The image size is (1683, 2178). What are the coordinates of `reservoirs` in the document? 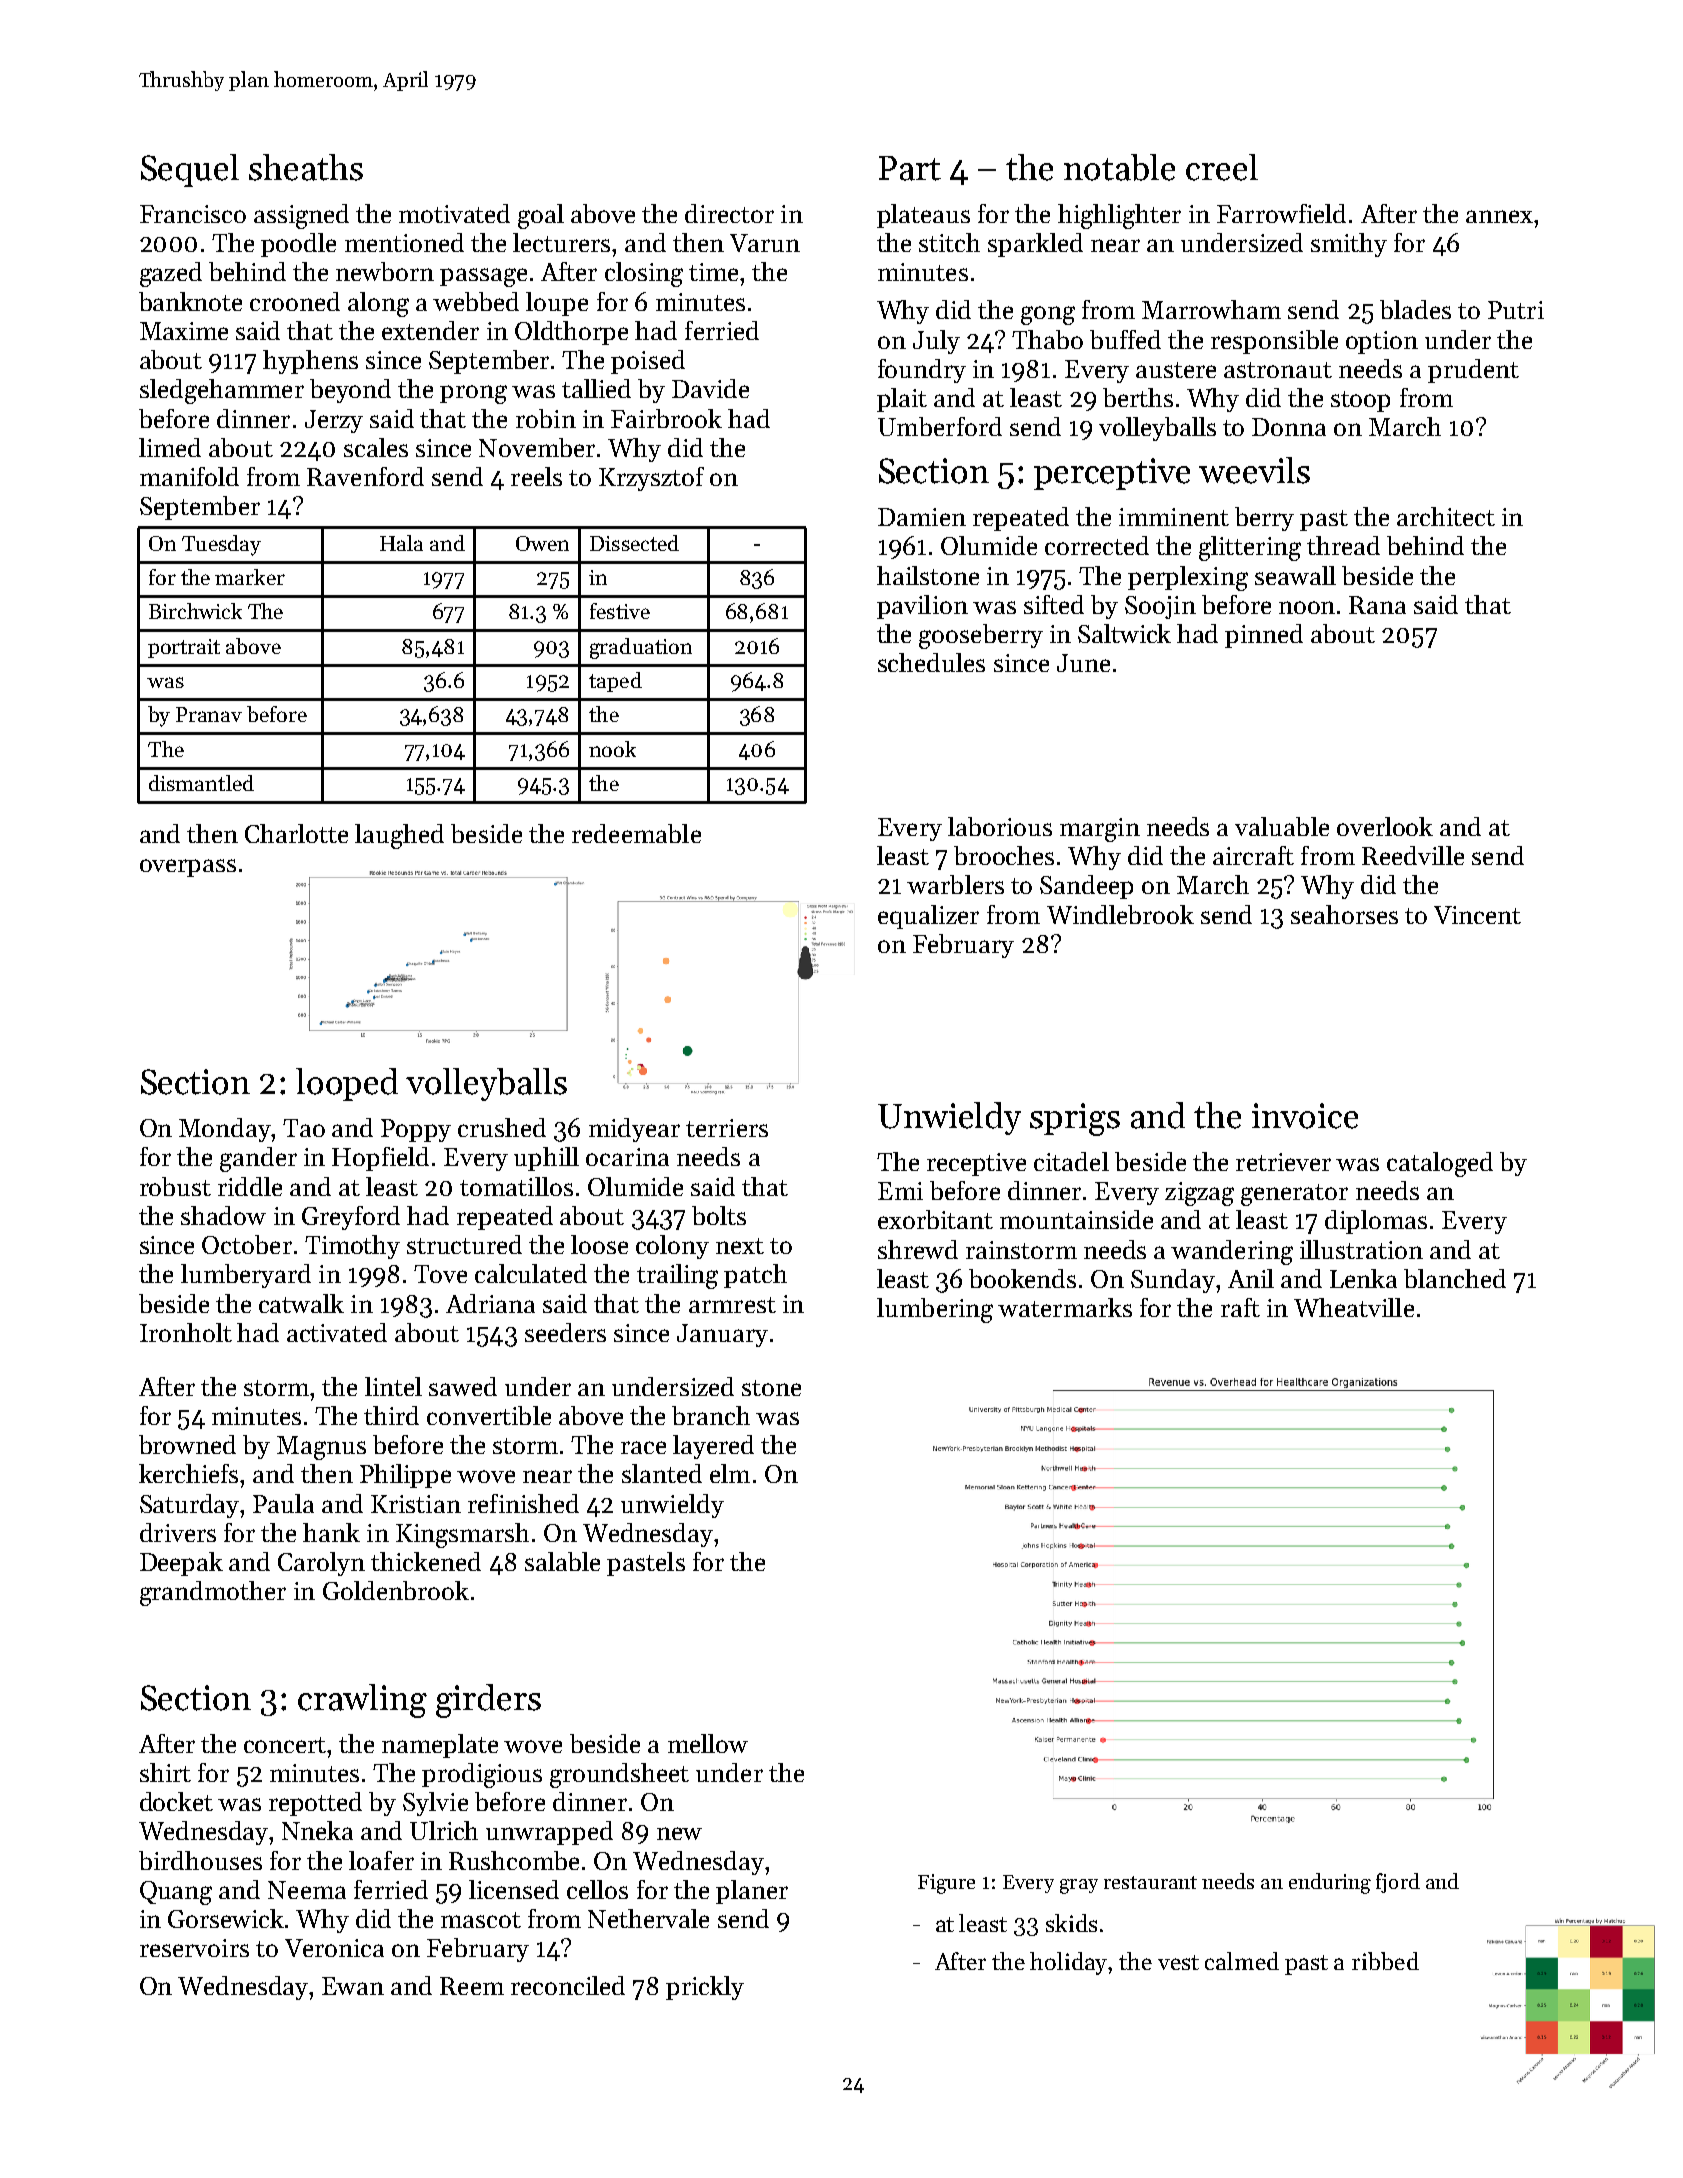 It's located at (194, 1948).
